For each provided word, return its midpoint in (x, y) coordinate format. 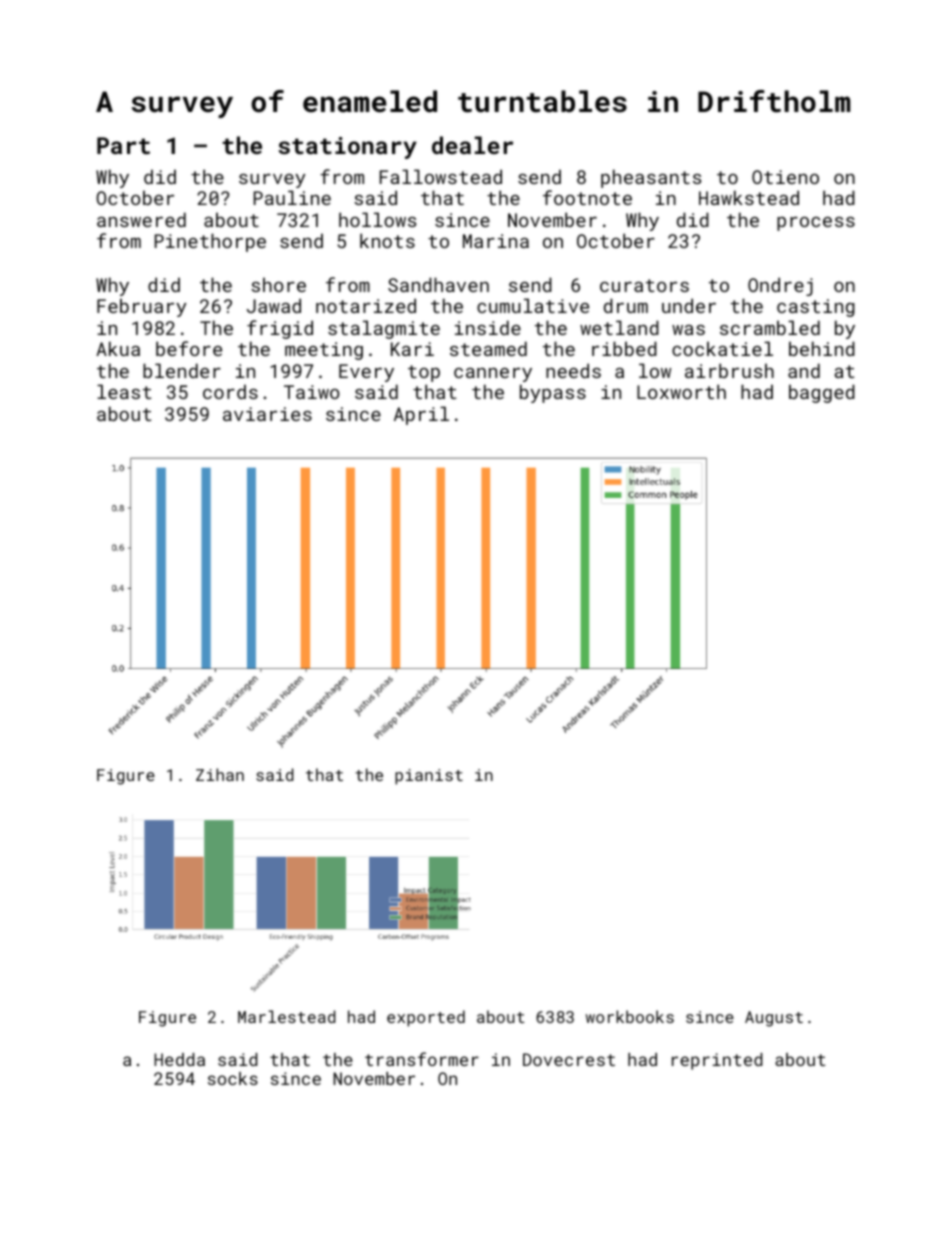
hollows (377, 219)
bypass (553, 393)
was (688, 330)
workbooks (630, 1016)
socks (233, 1078)
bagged (822, 393)
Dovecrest (569, 1059)
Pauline (292, 197)
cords (230, 391)
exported (426, 1018)
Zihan (220, 774)
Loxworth (681, 391)
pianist (429, 777)
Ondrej (780, 286)
